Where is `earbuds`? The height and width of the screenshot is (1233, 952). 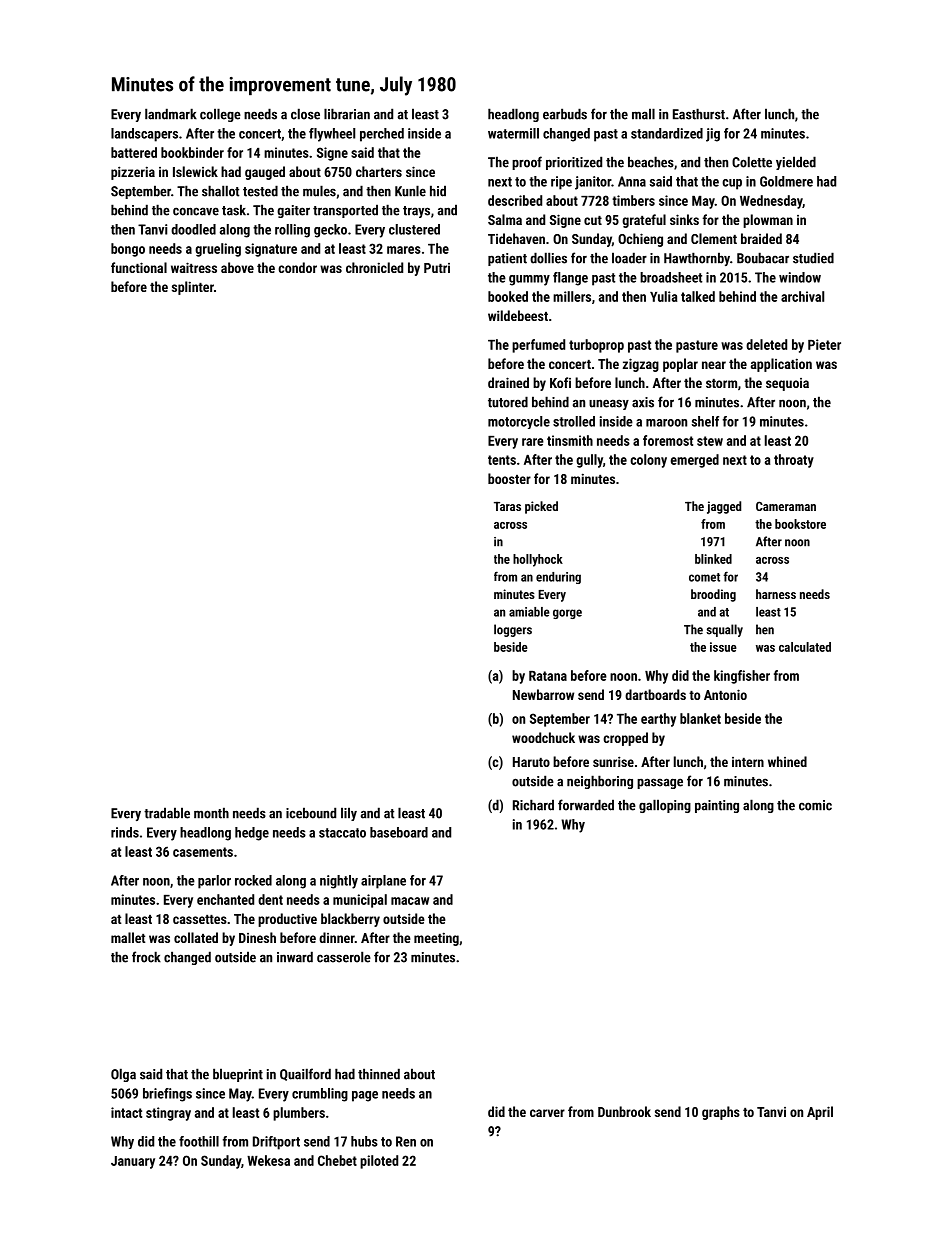 earbuds is located at coordinates (565, 114).
